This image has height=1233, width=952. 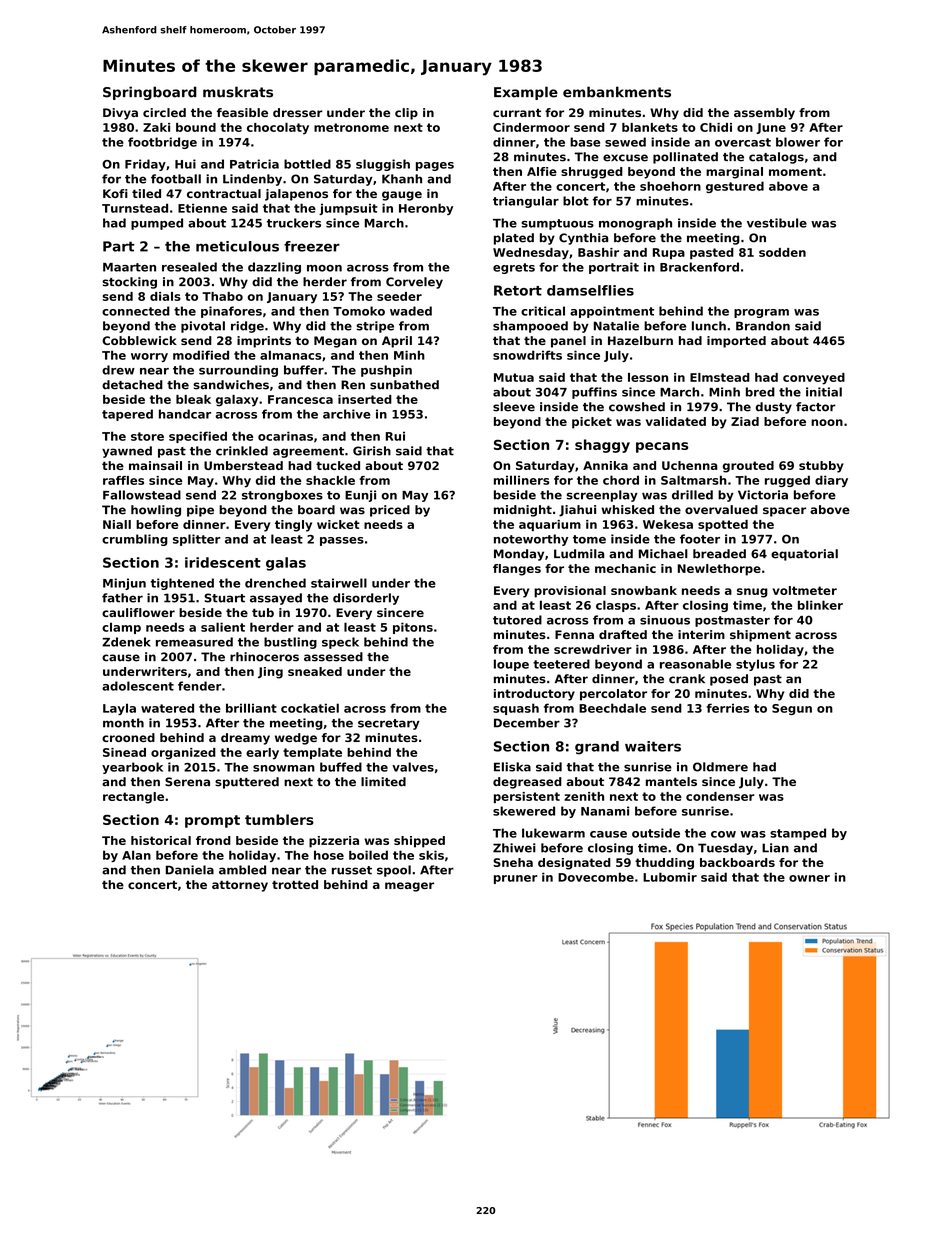 I want to click on Eliska, so click(x=512, y=767).
